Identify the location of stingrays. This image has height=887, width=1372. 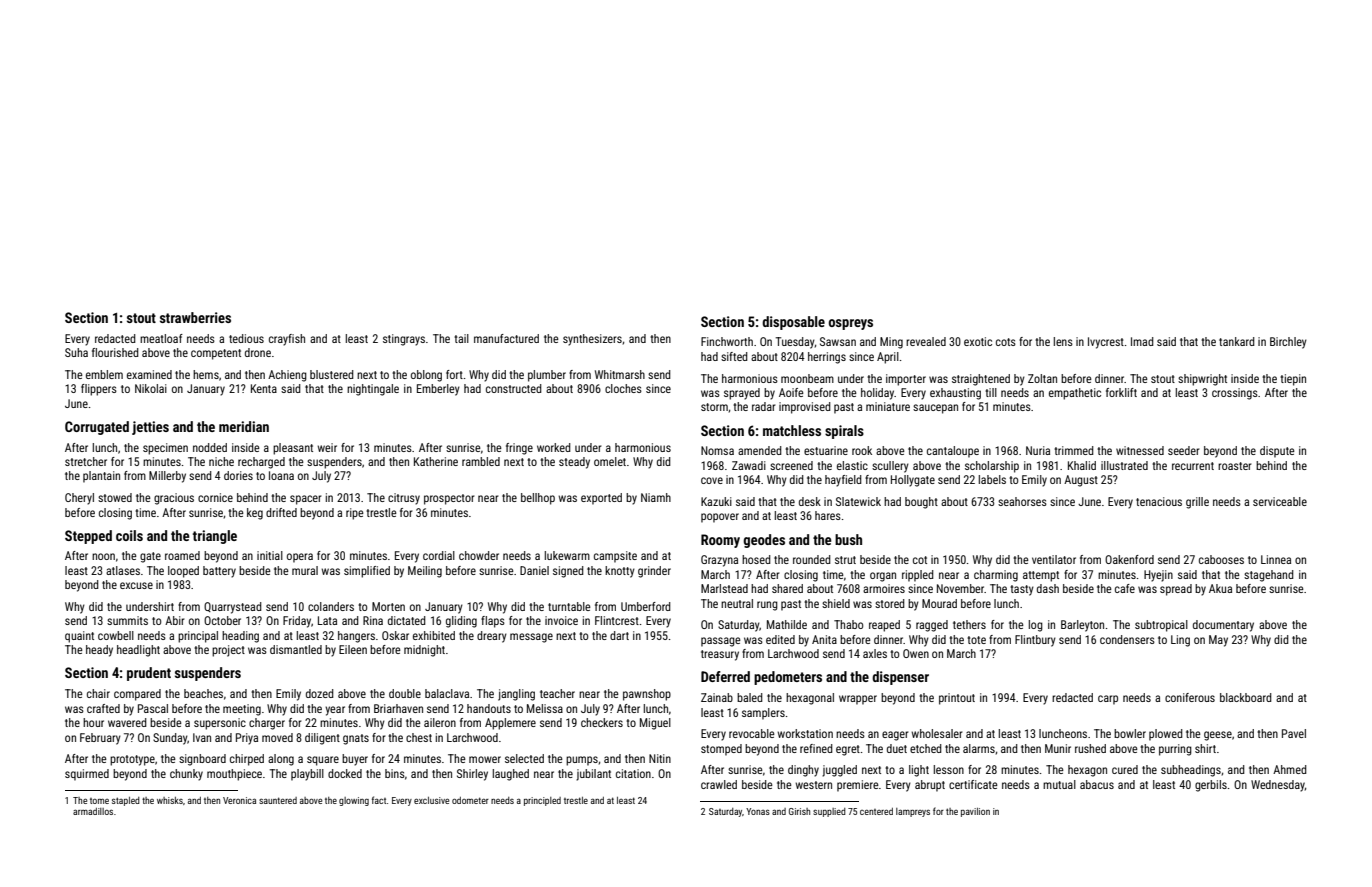
(404, 340).
